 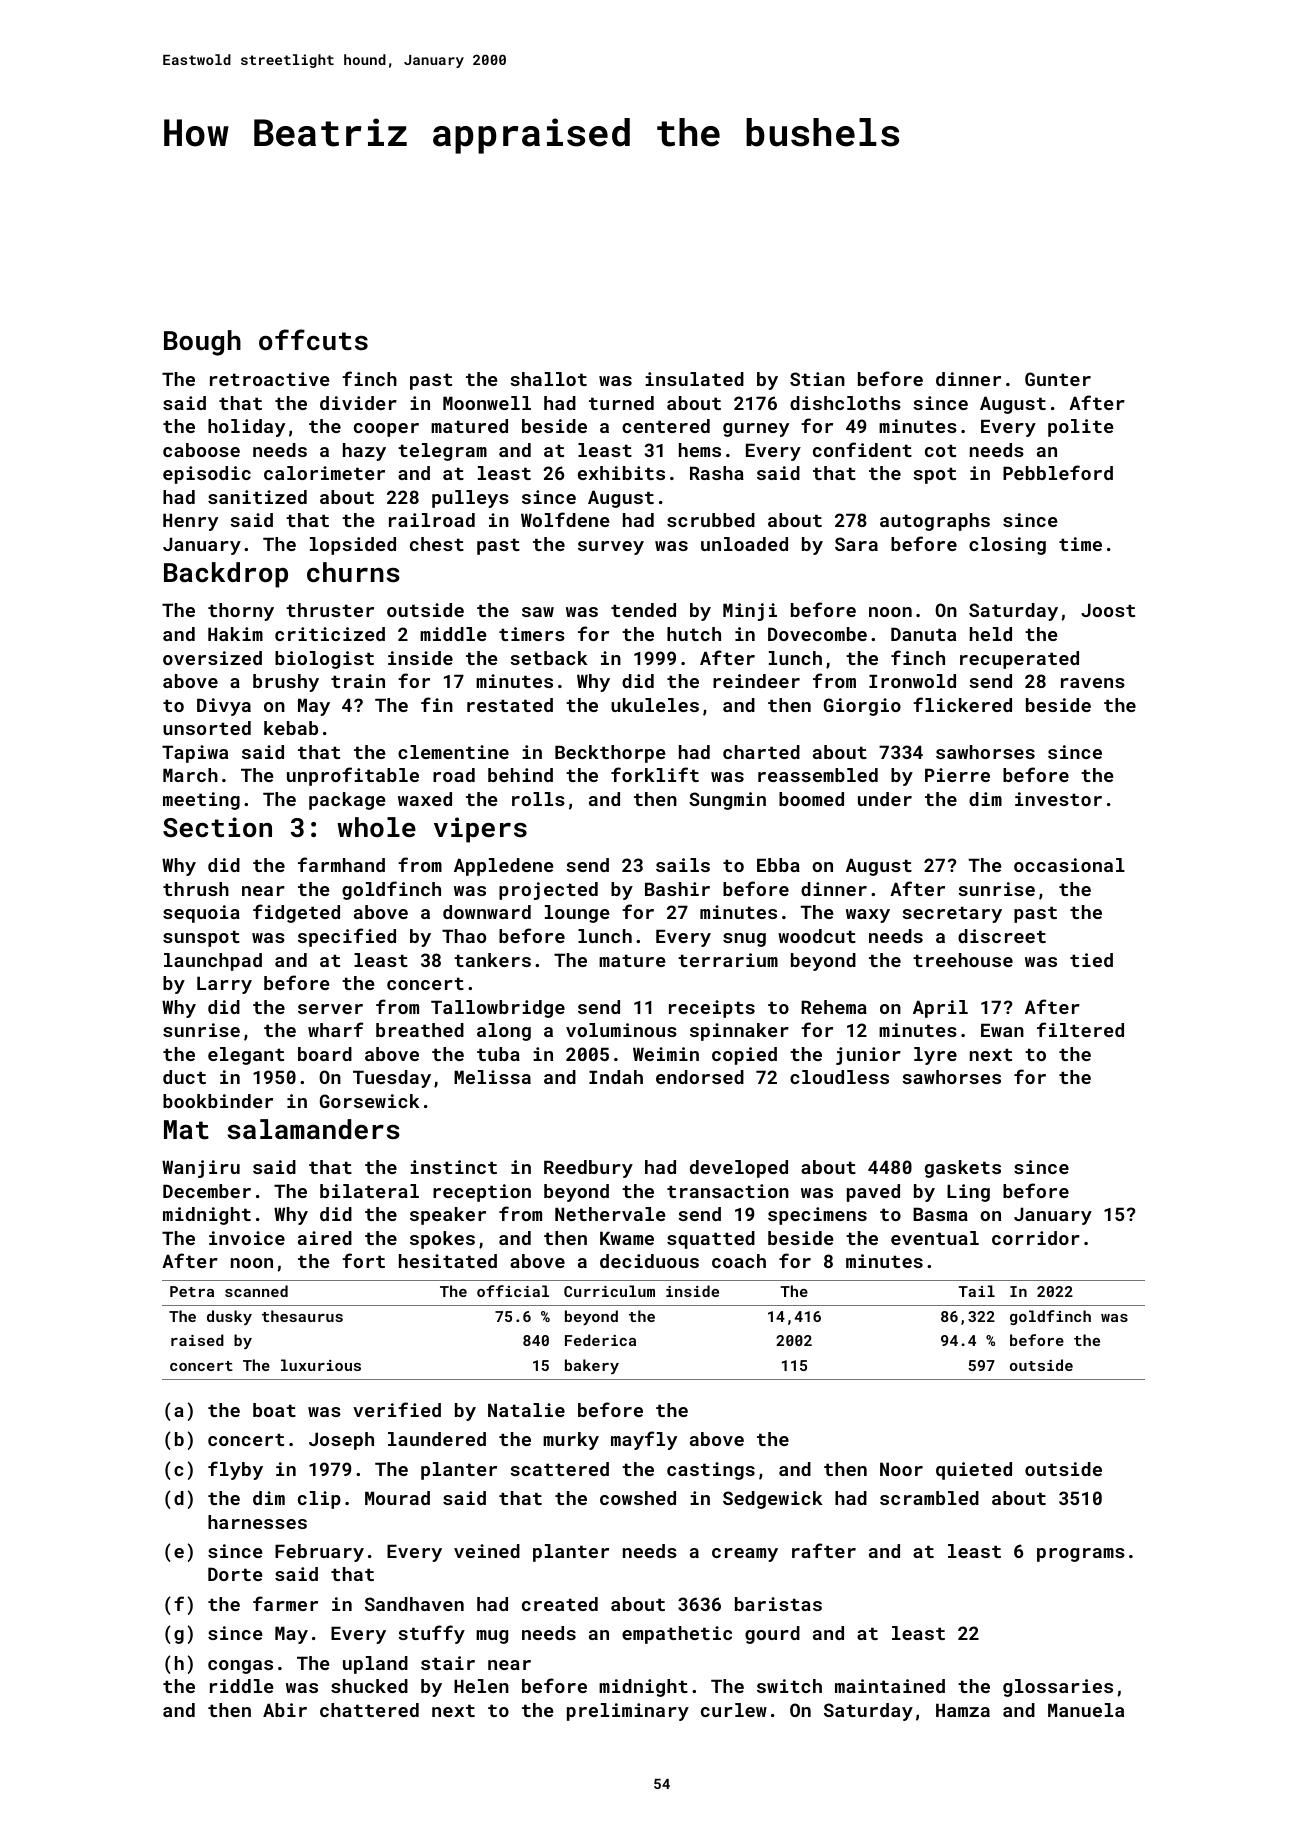 What do you see at coordinates (756, 430) in the page?
I see `gurney` at bounding box center [756, 430].
